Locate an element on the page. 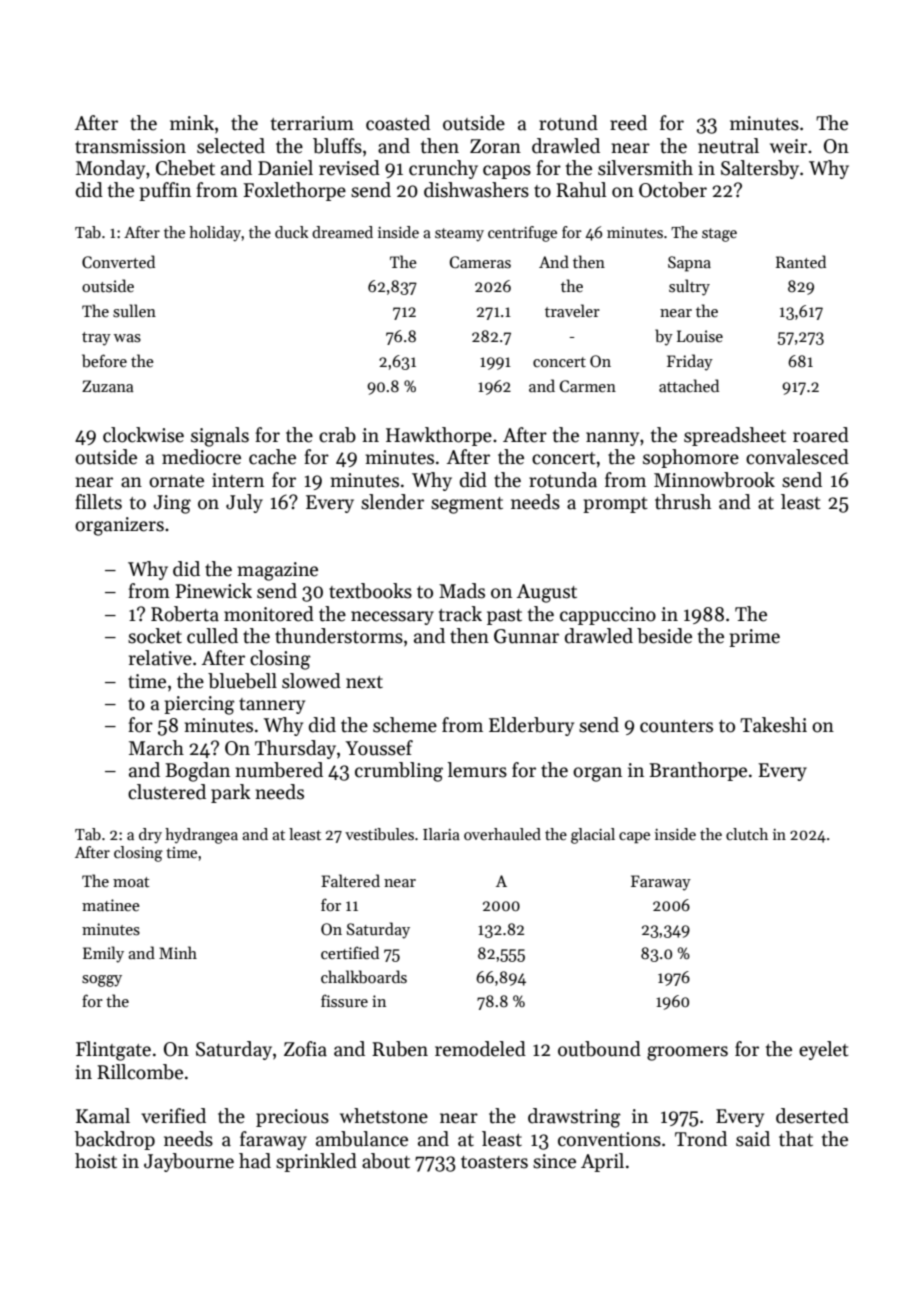 The height and width of the image is (1308, 924). had is located at coordinates (255, 1161).
